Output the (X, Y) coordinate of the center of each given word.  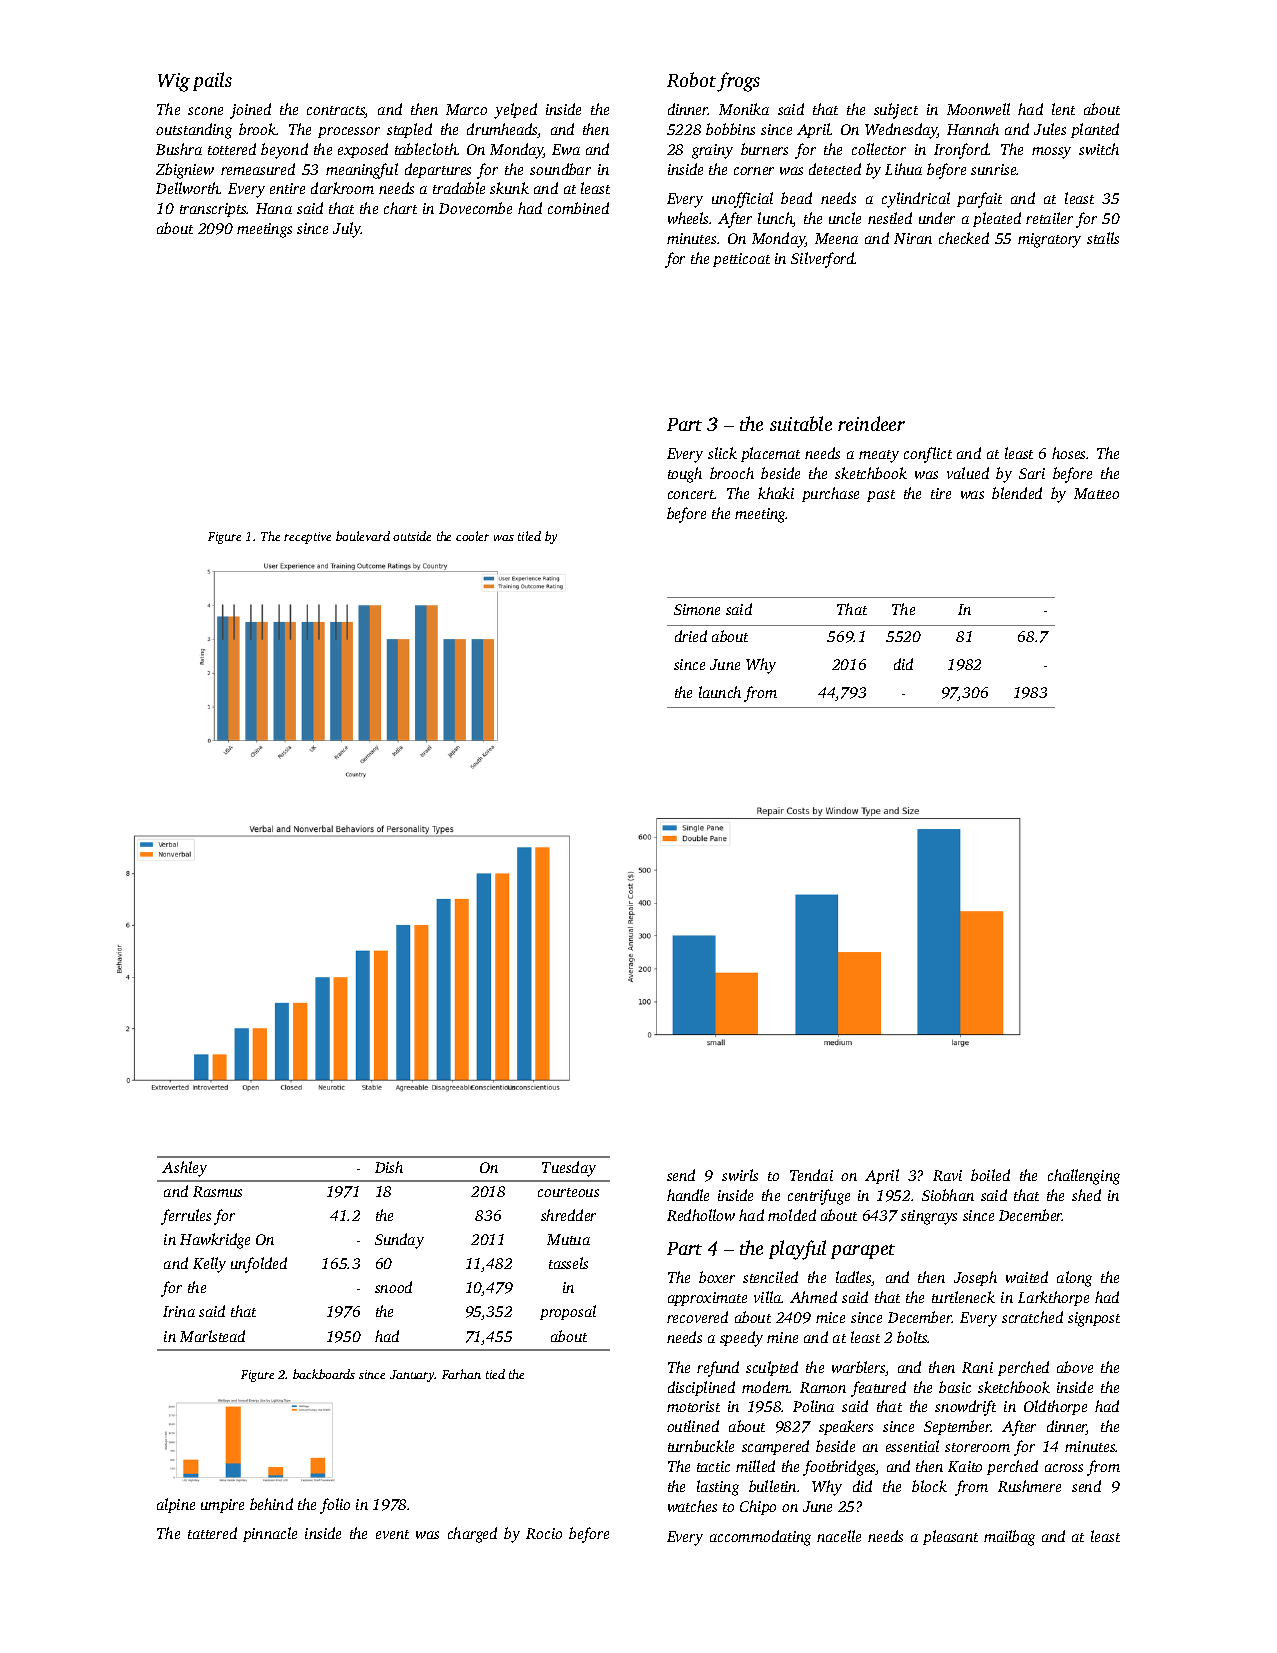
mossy (1051, 153)
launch (720, 692)
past (881, 496)
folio (335, 1506)
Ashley (184, 1169)
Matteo (1096, 493)
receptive (307, 538)
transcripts (213, 210)
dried (691, 636)
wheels (689, 218)
